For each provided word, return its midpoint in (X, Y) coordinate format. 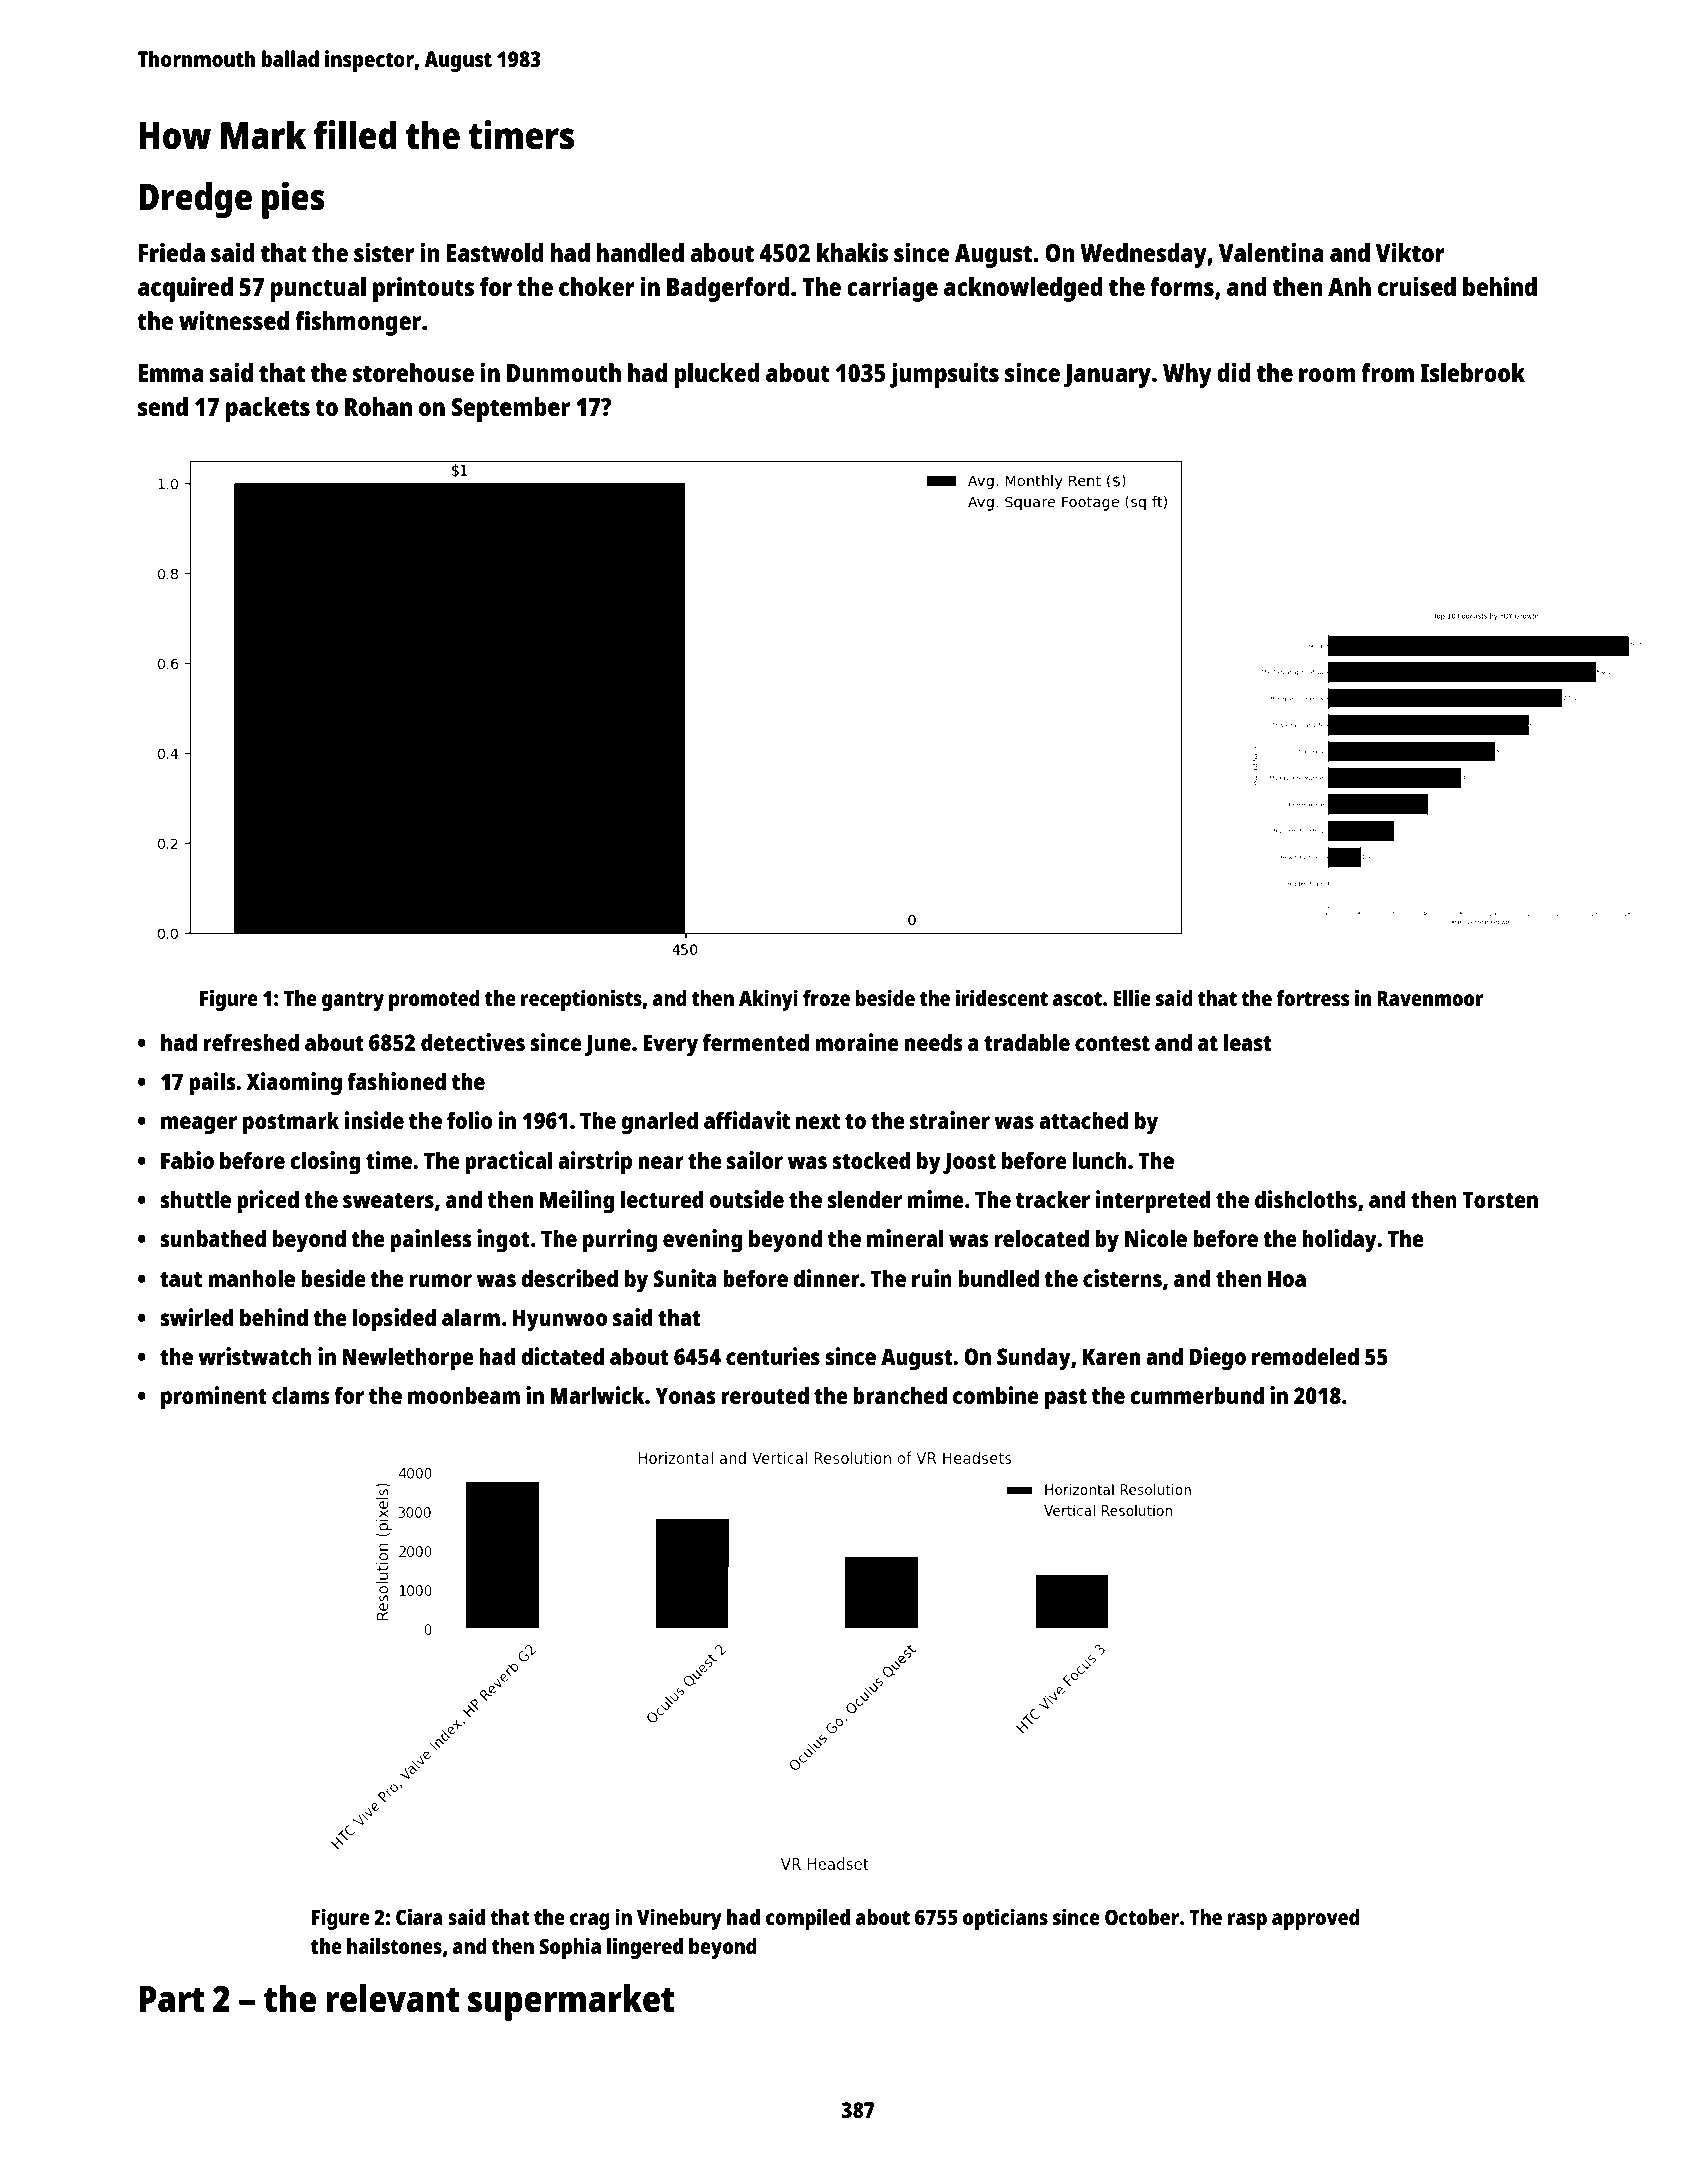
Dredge (195, 200)
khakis (852, 252)
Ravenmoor (1430, 998)
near (661, 1162)
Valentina (1271, 252)
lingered (645, 1948)
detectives (473, 1042)
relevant (393, 1998)
